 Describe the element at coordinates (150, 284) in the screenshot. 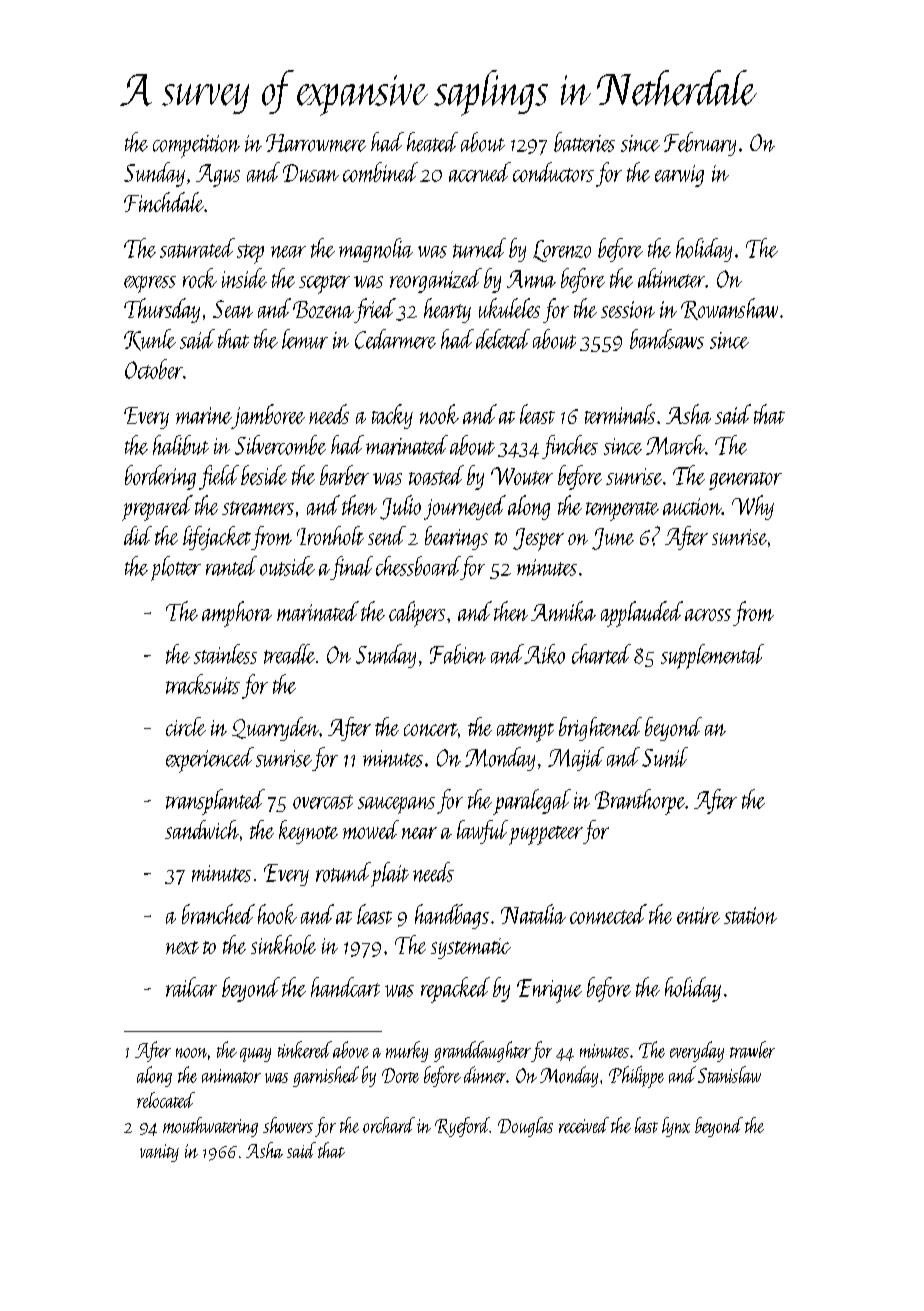

I see `express` at that location.
